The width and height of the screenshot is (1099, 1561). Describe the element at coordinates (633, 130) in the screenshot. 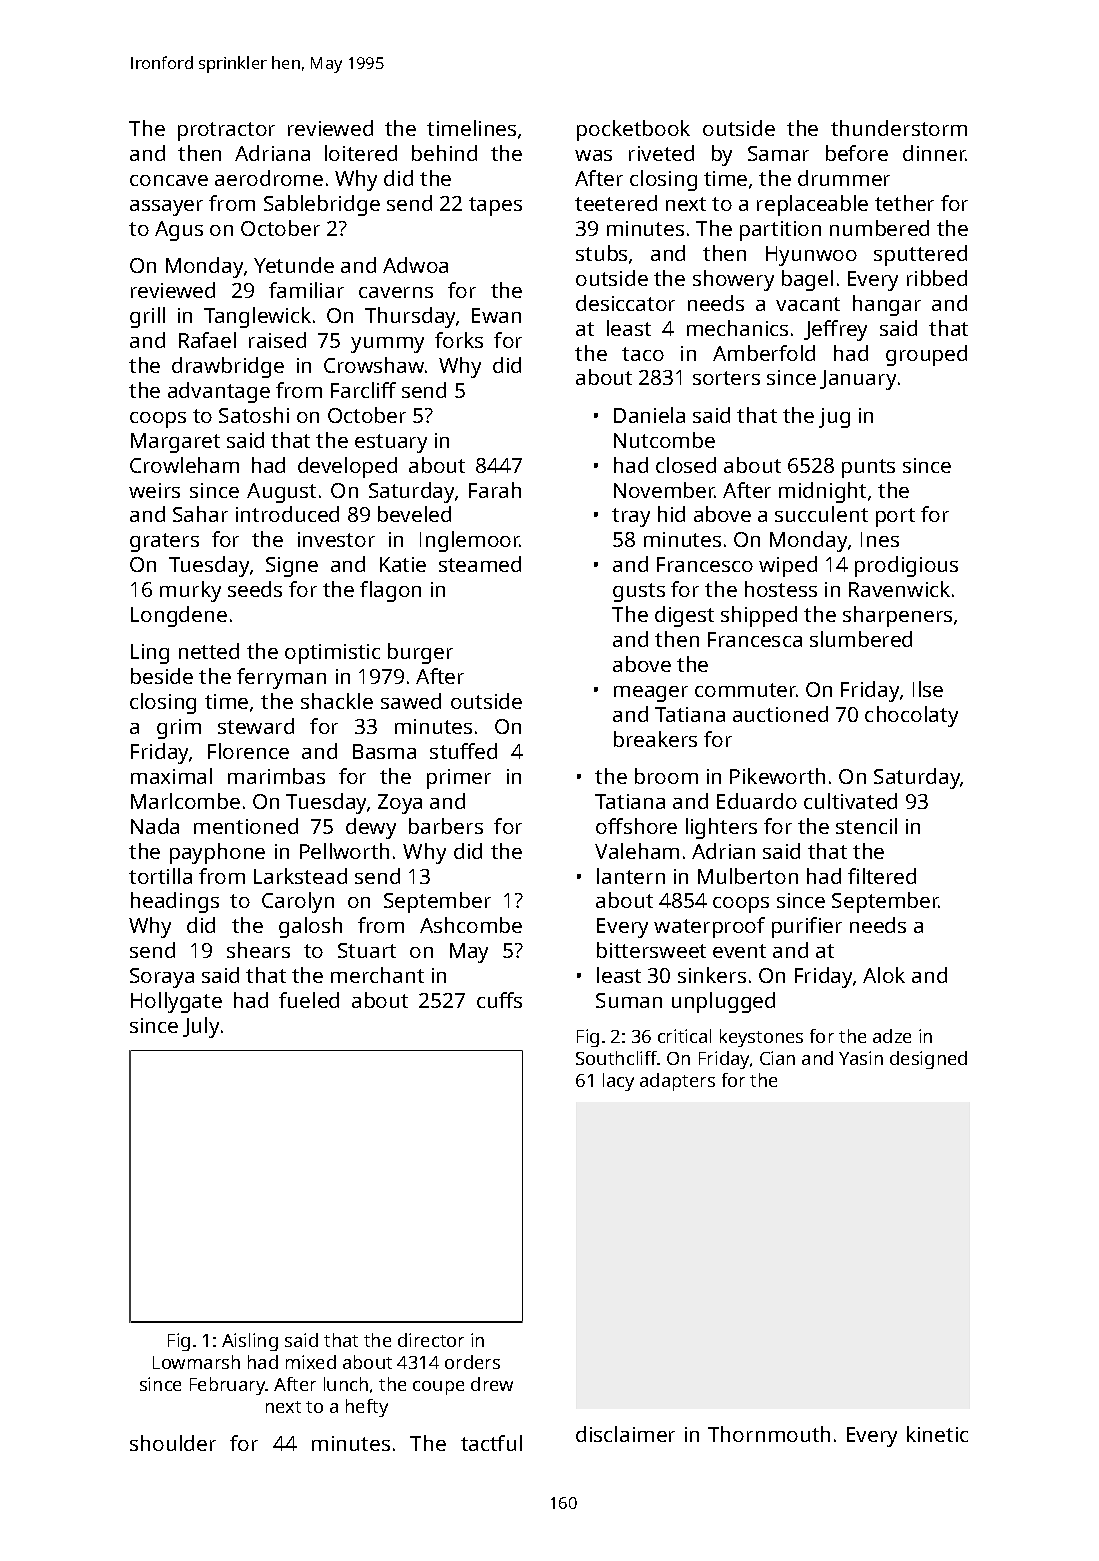

I see `pocketbook` at that location.
